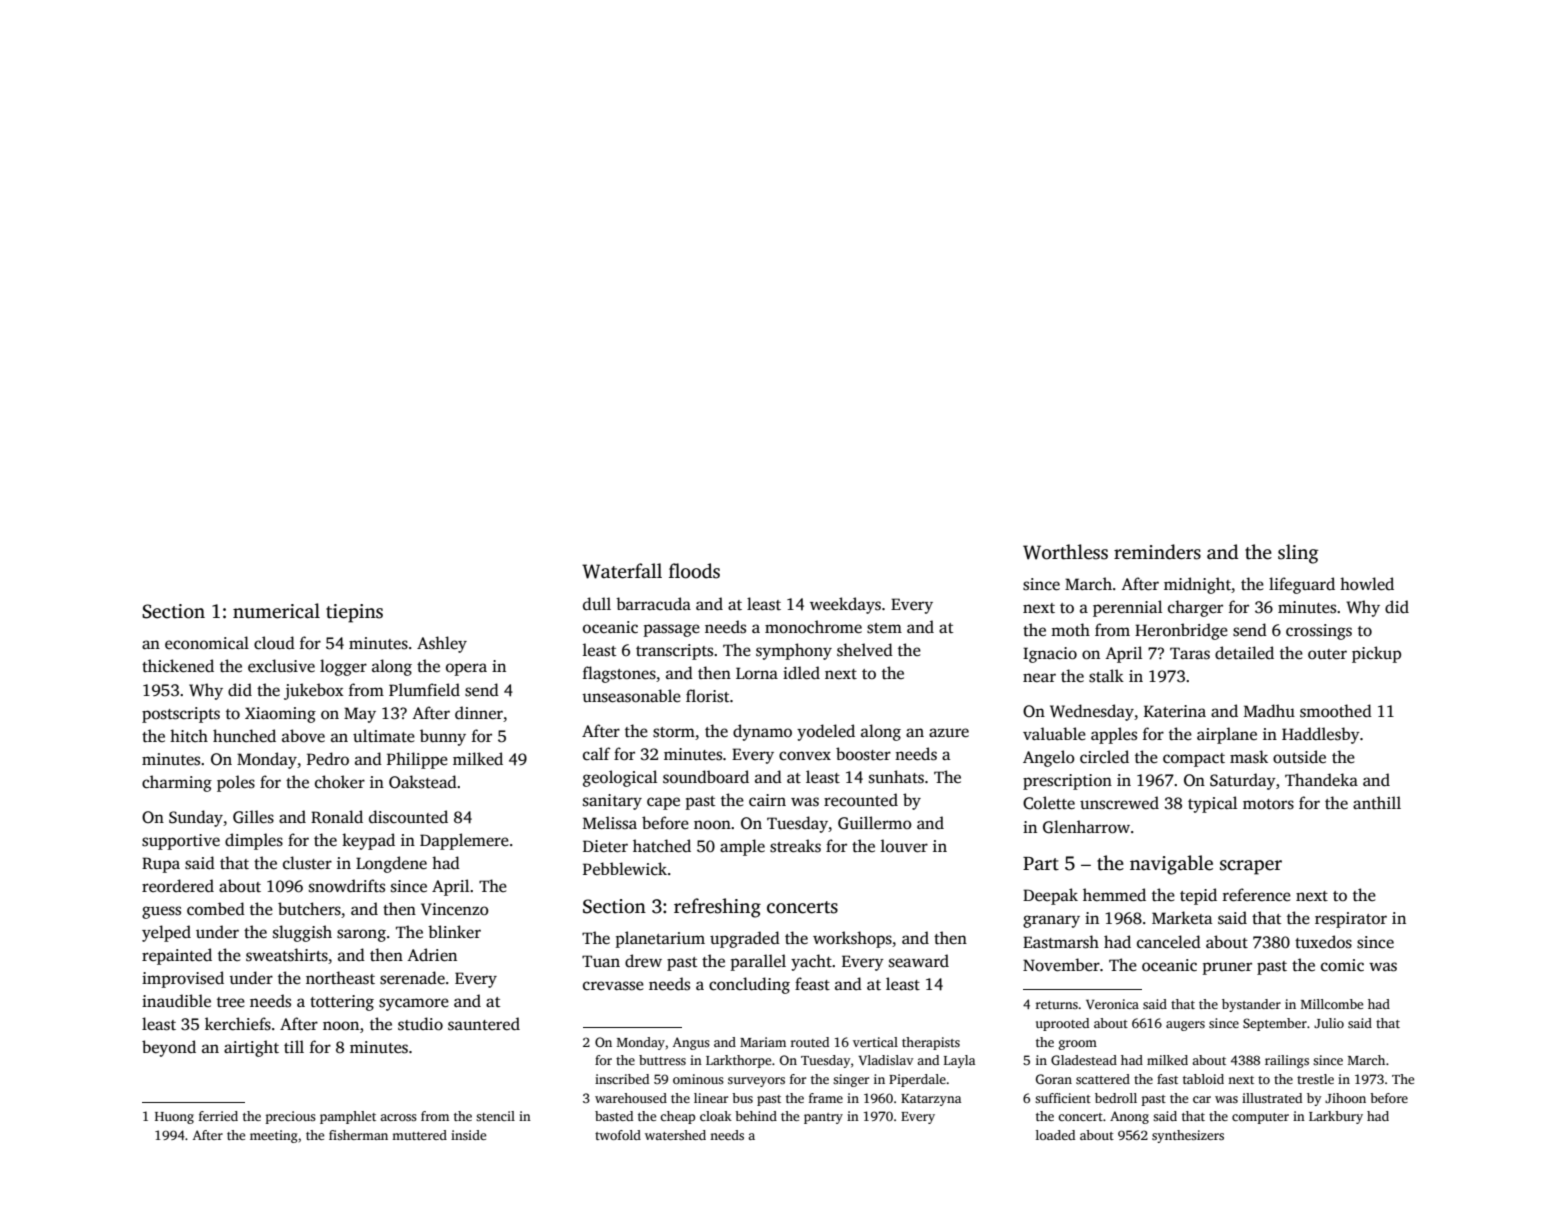  I want to click on louver, so click(904, 846).
